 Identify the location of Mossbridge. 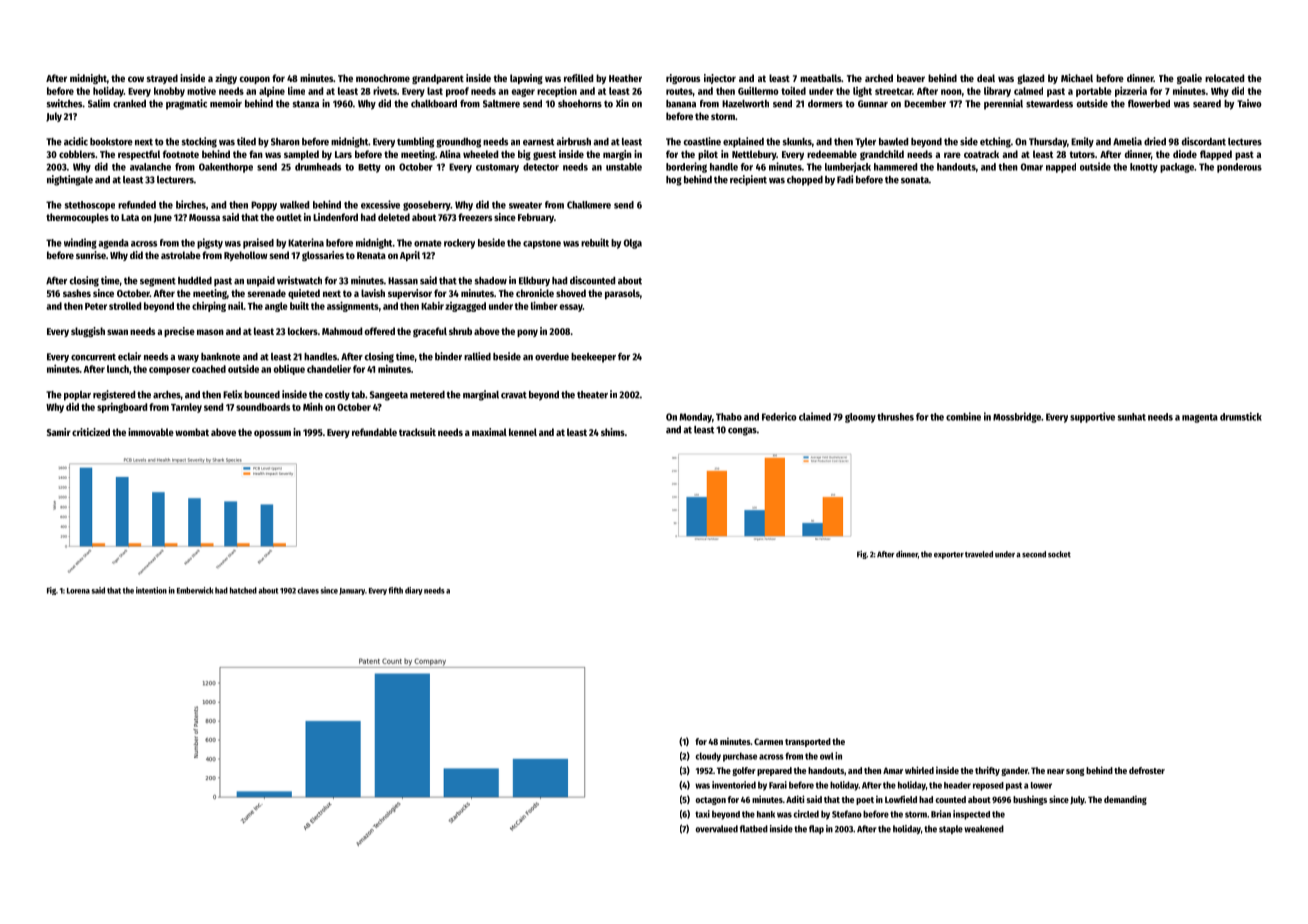
(1017, 417).
